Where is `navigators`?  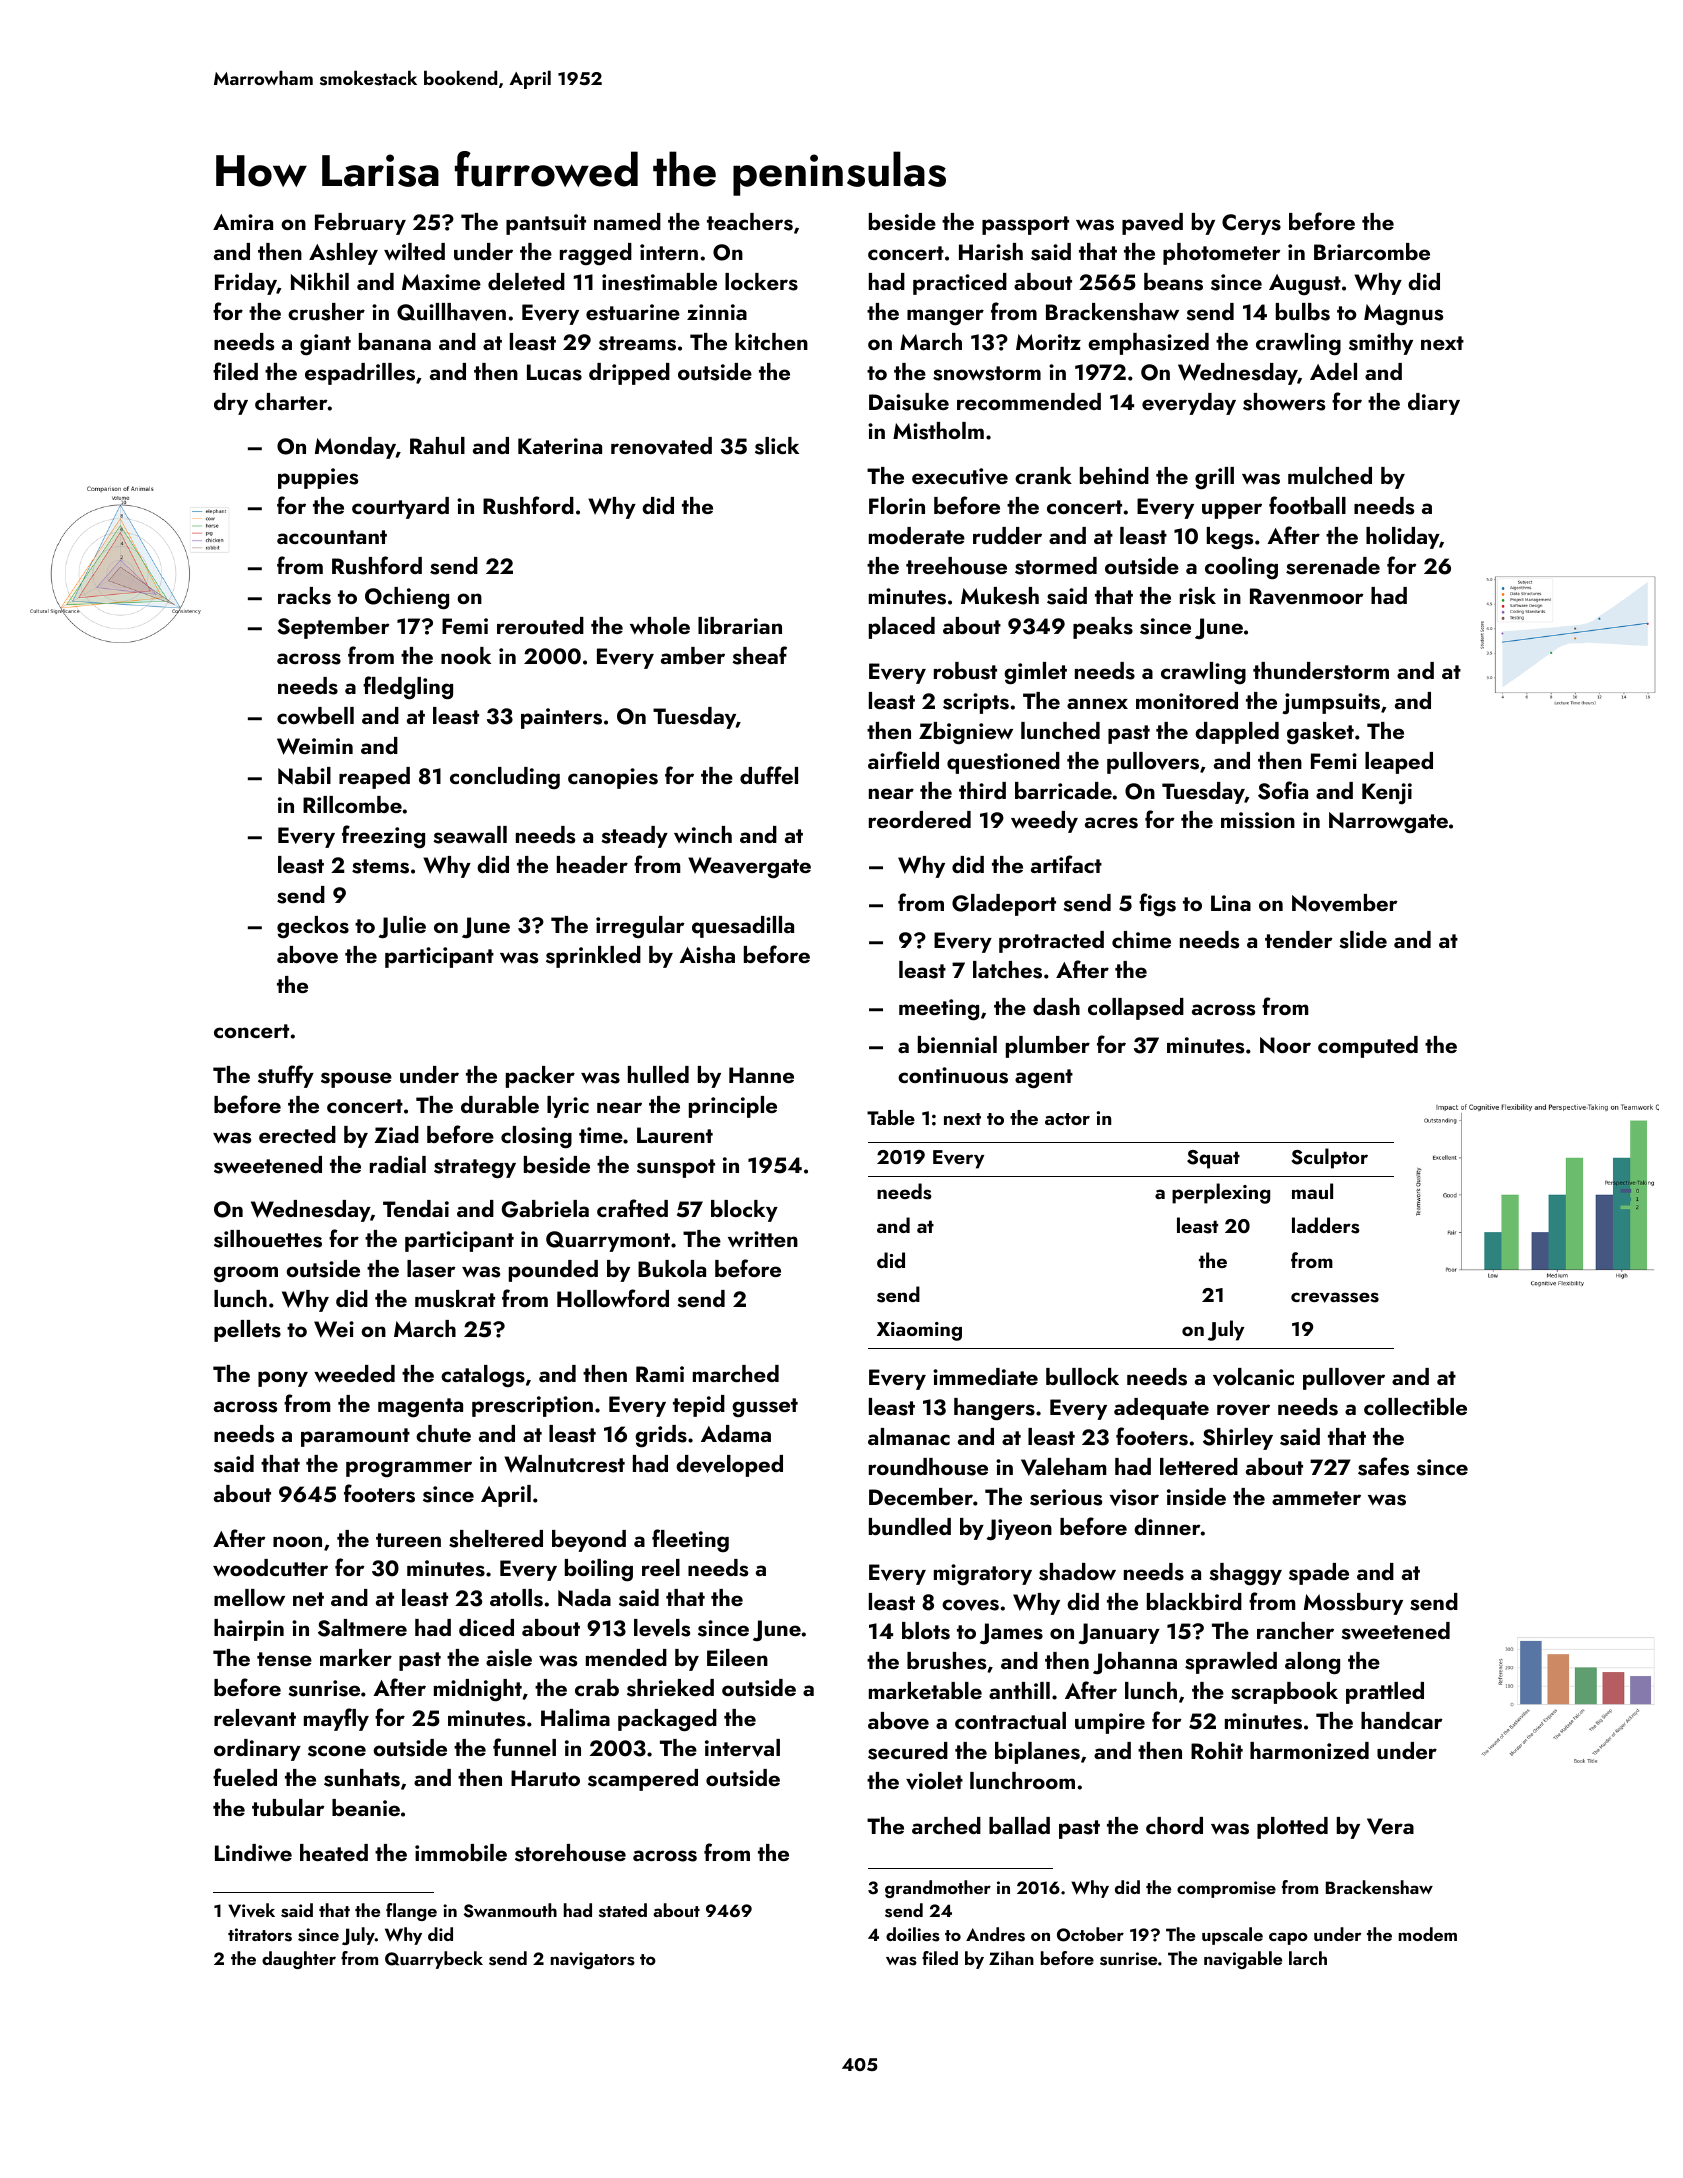 navigators is located at coordinates (593, 1960).
